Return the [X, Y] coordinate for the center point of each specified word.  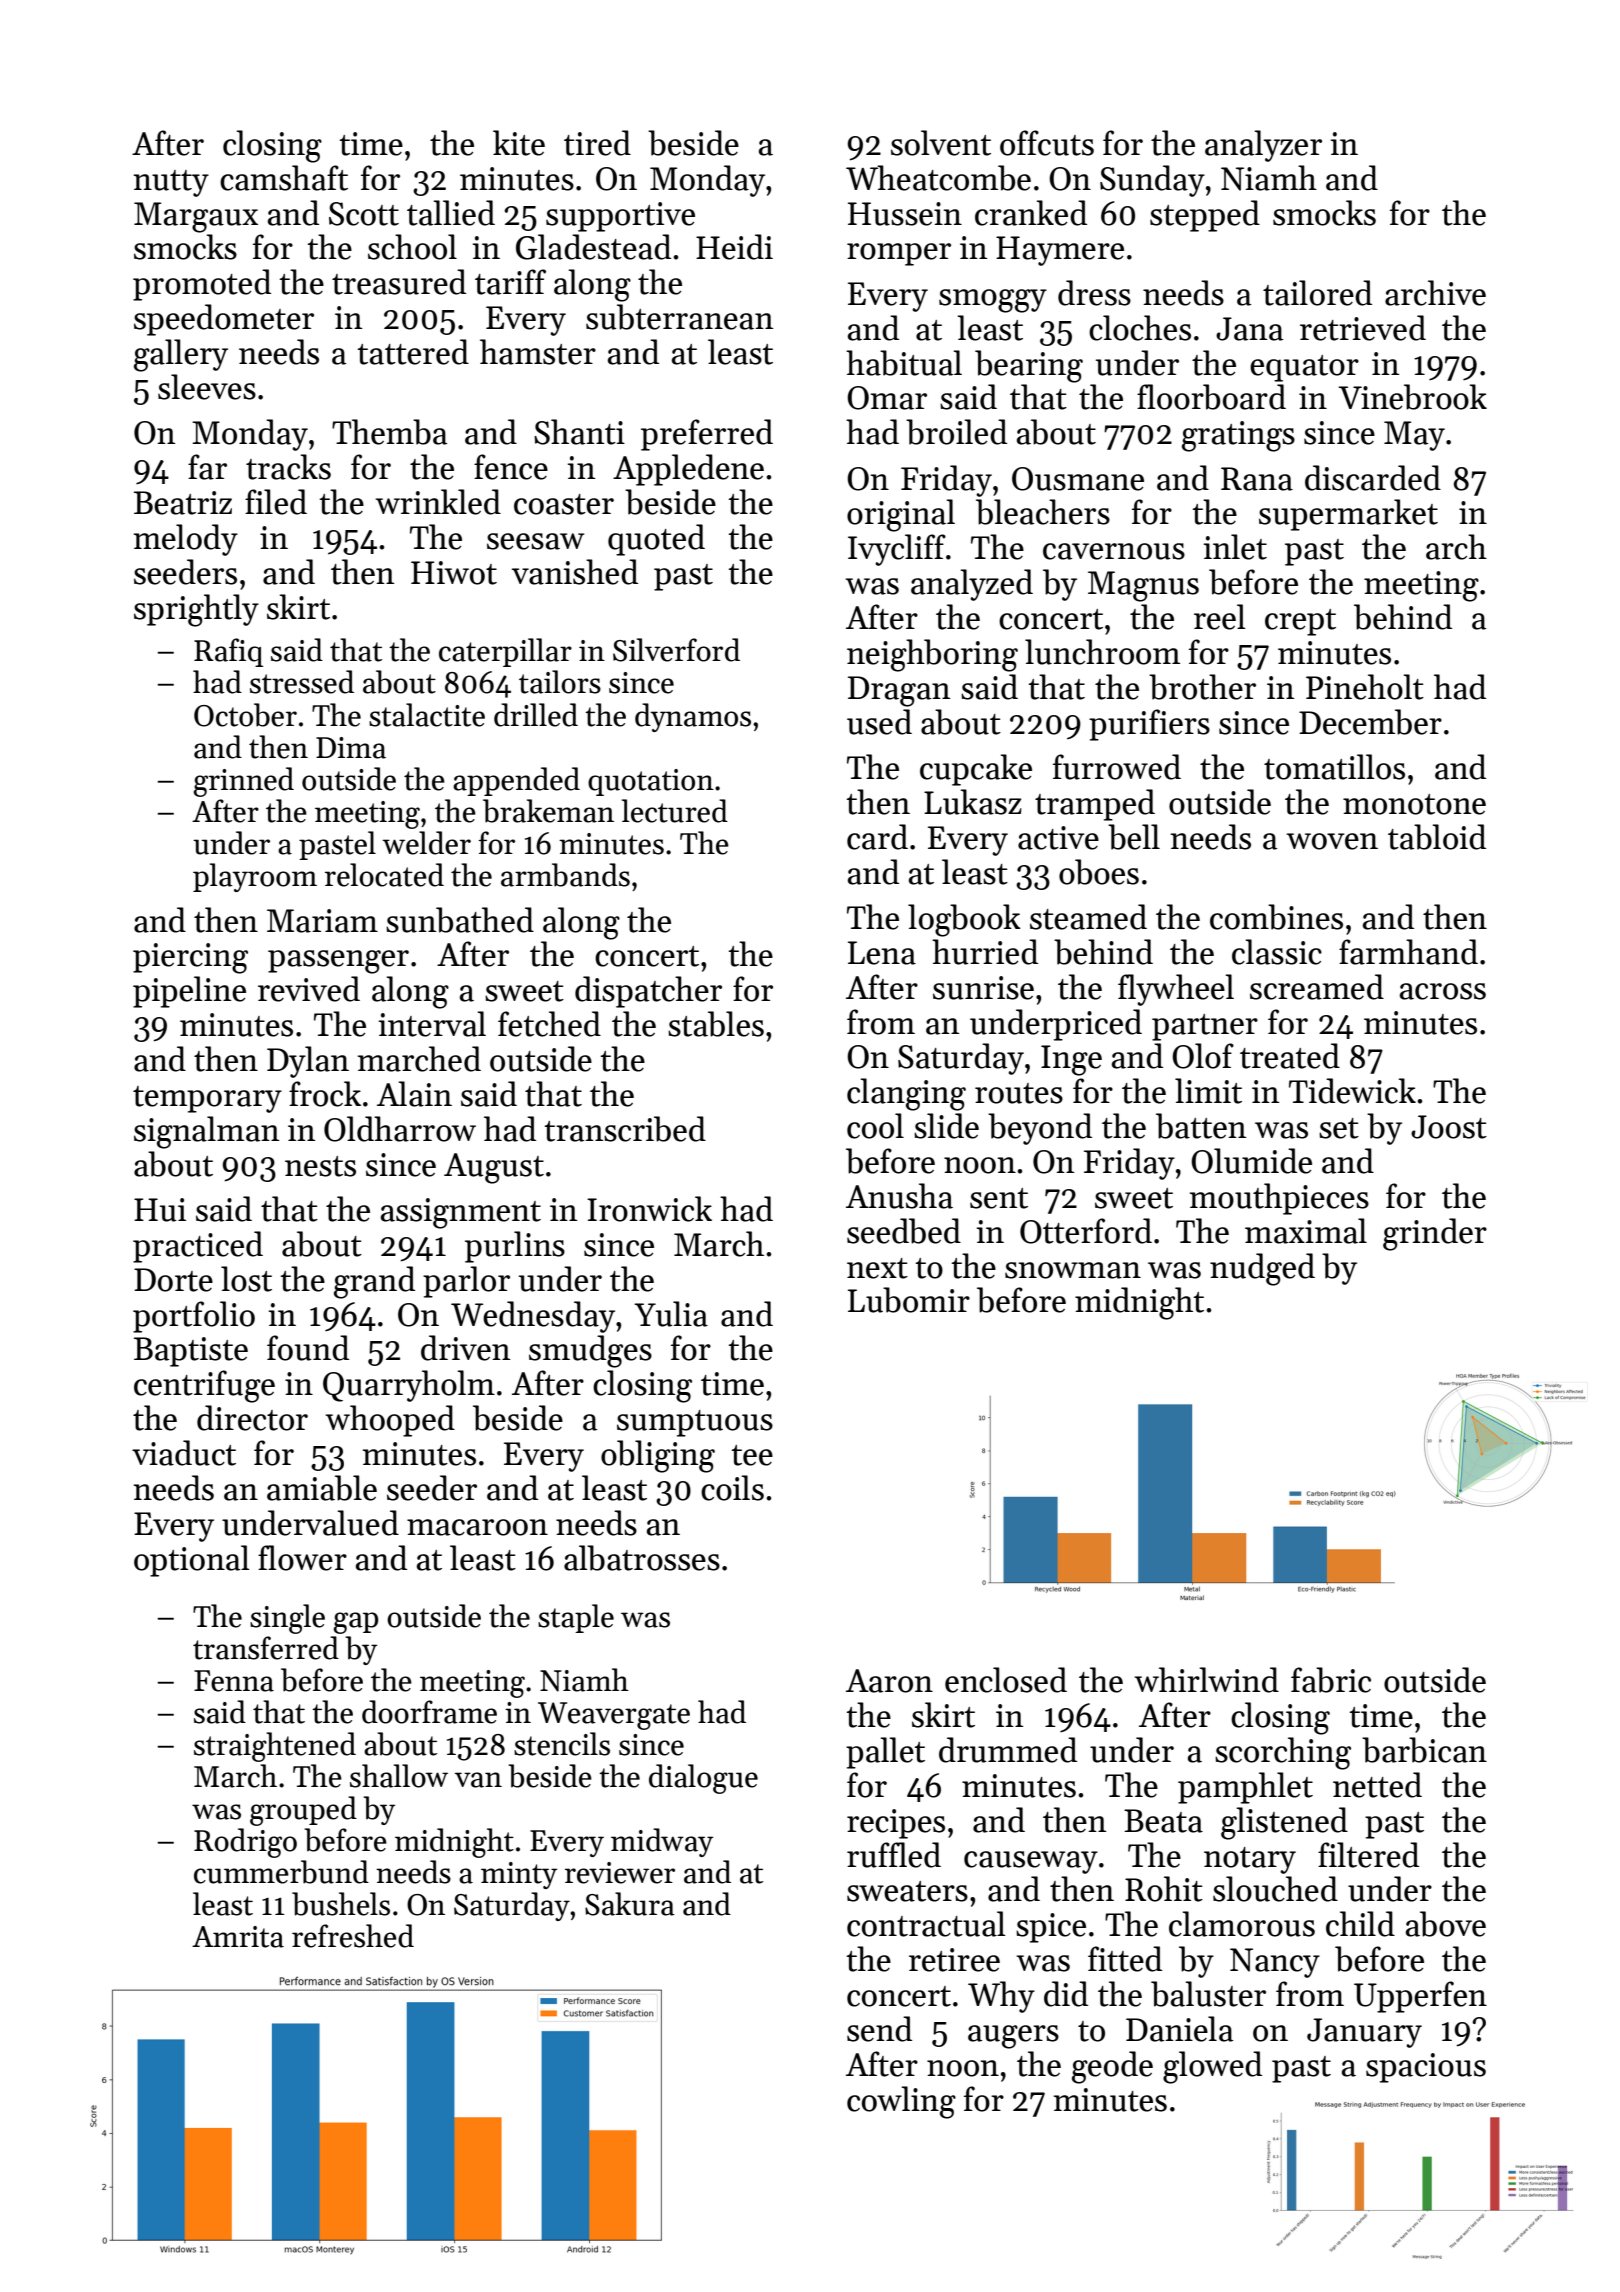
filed [276, 502]
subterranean [679, 317]
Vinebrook [1412, 397]
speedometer [224, 320]
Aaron [889, 1681]
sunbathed [460, 920]
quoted [656, 540]
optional [192, 1561]
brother [1202, 687]
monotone [1414, 804]
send [879, 2029]
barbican [1424, 1750]
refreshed [353, 1936]
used [879, 722]
